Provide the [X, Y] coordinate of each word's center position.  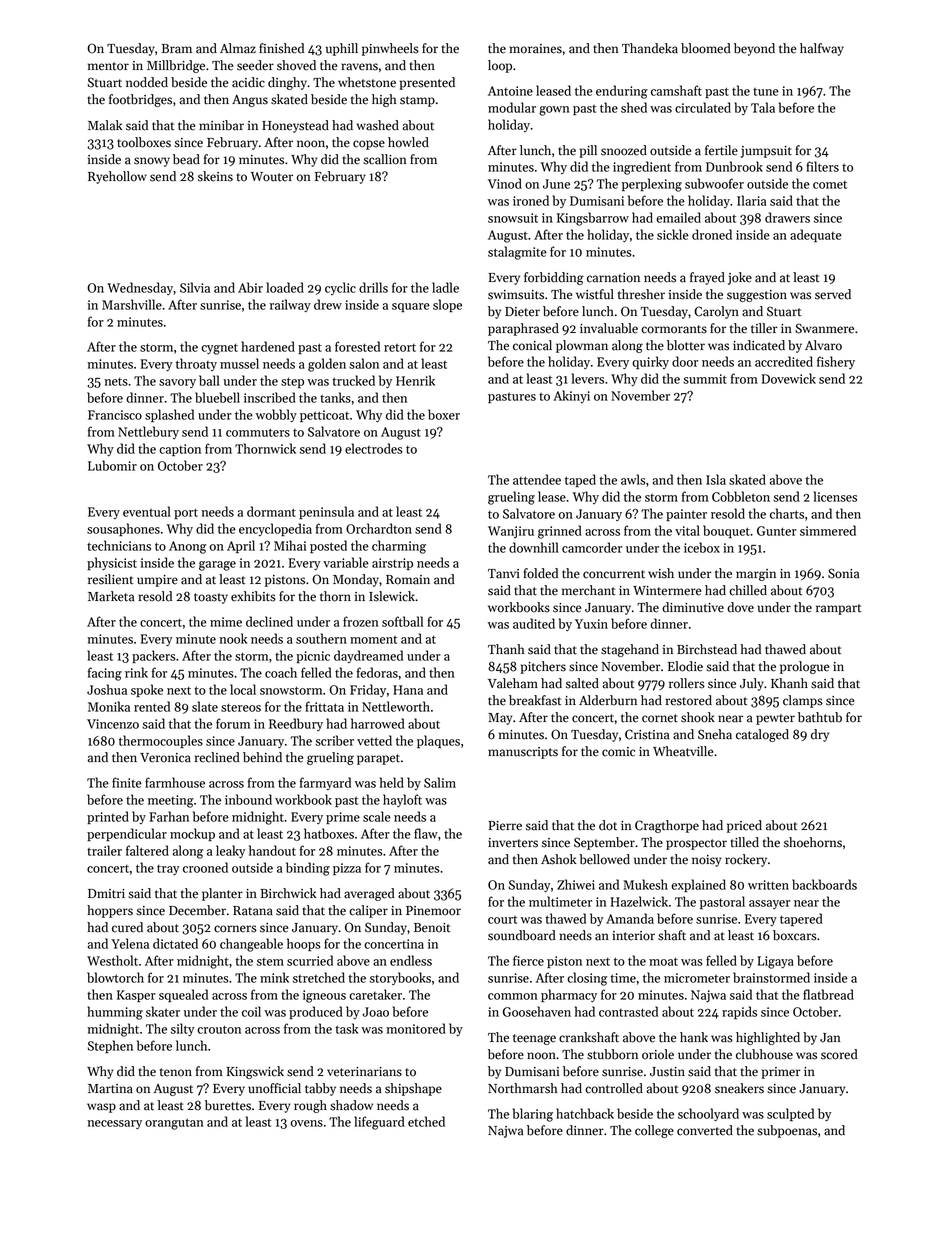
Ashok [559, 859]
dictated [175, 943]
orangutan [174, 1124]
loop [500, 66]
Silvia [195, 287]
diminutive [693, 607]
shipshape [413, 1089]
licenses [835, 496]
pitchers [543, 667]
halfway [822, 49]
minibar [221, 125]
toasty [211, 598]
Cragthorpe [667, 826]
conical [532, 345]
